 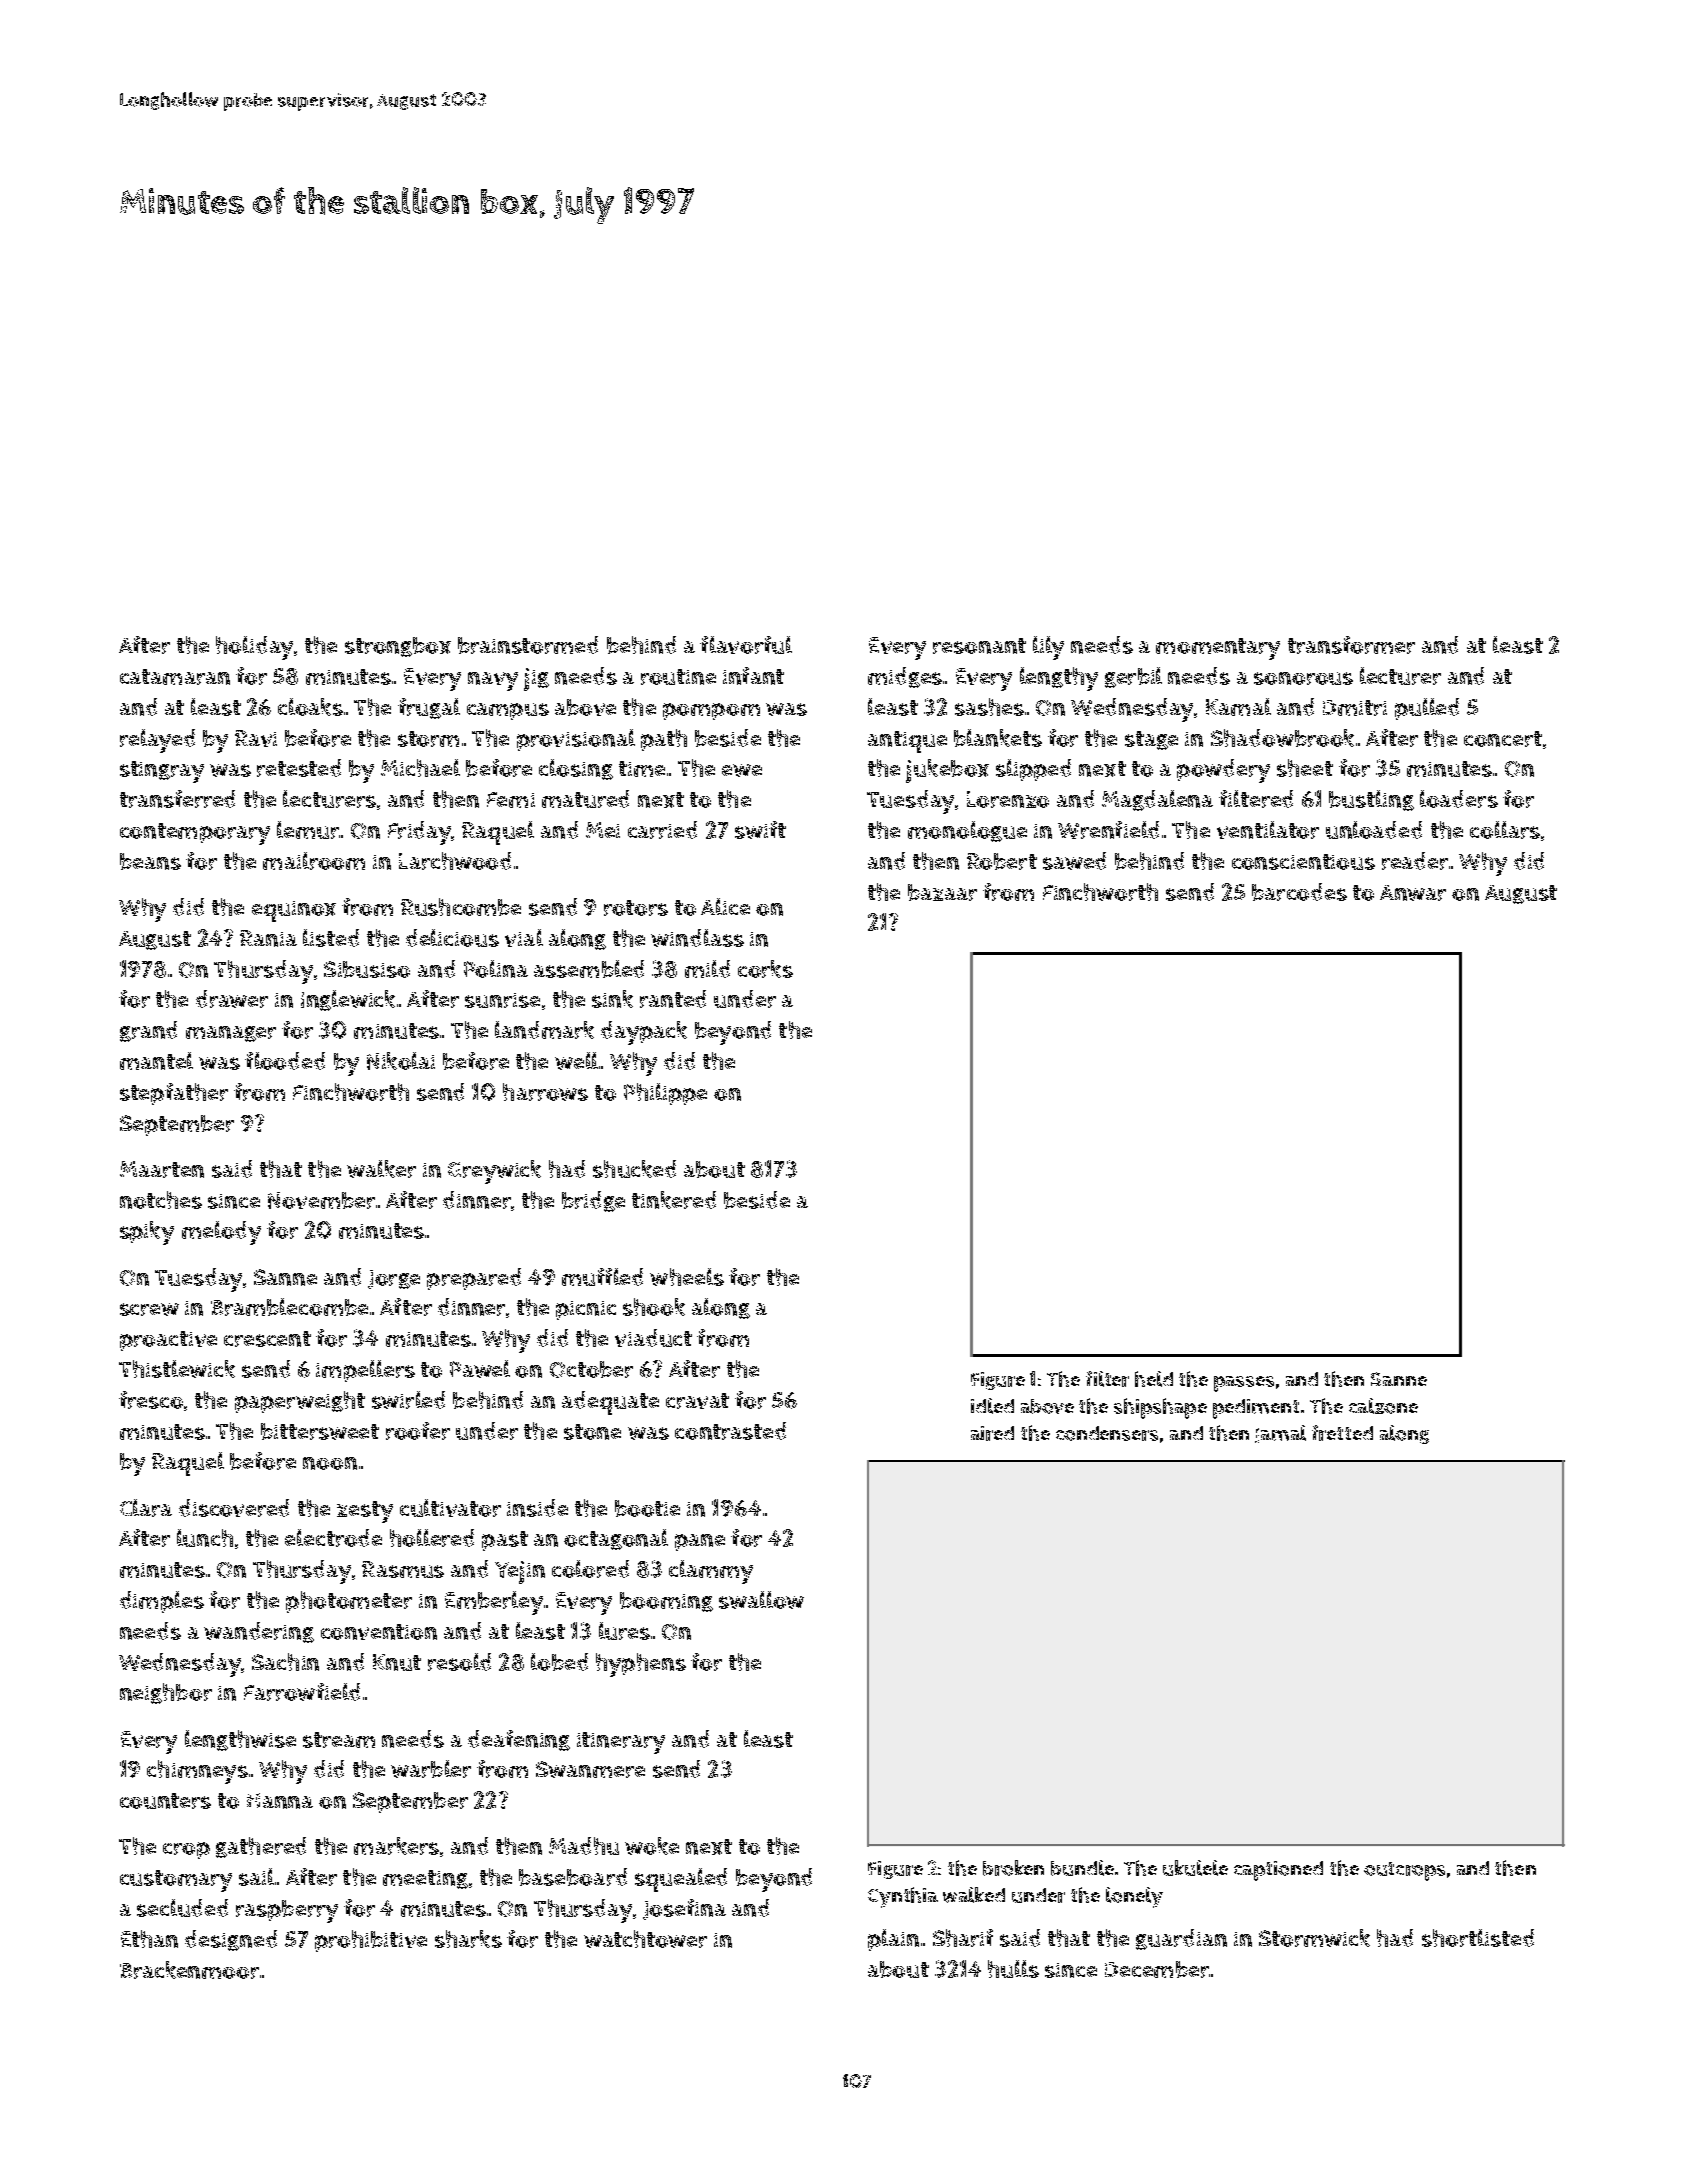 I want to click on ukulele, so click(x=1195, y=1868).
